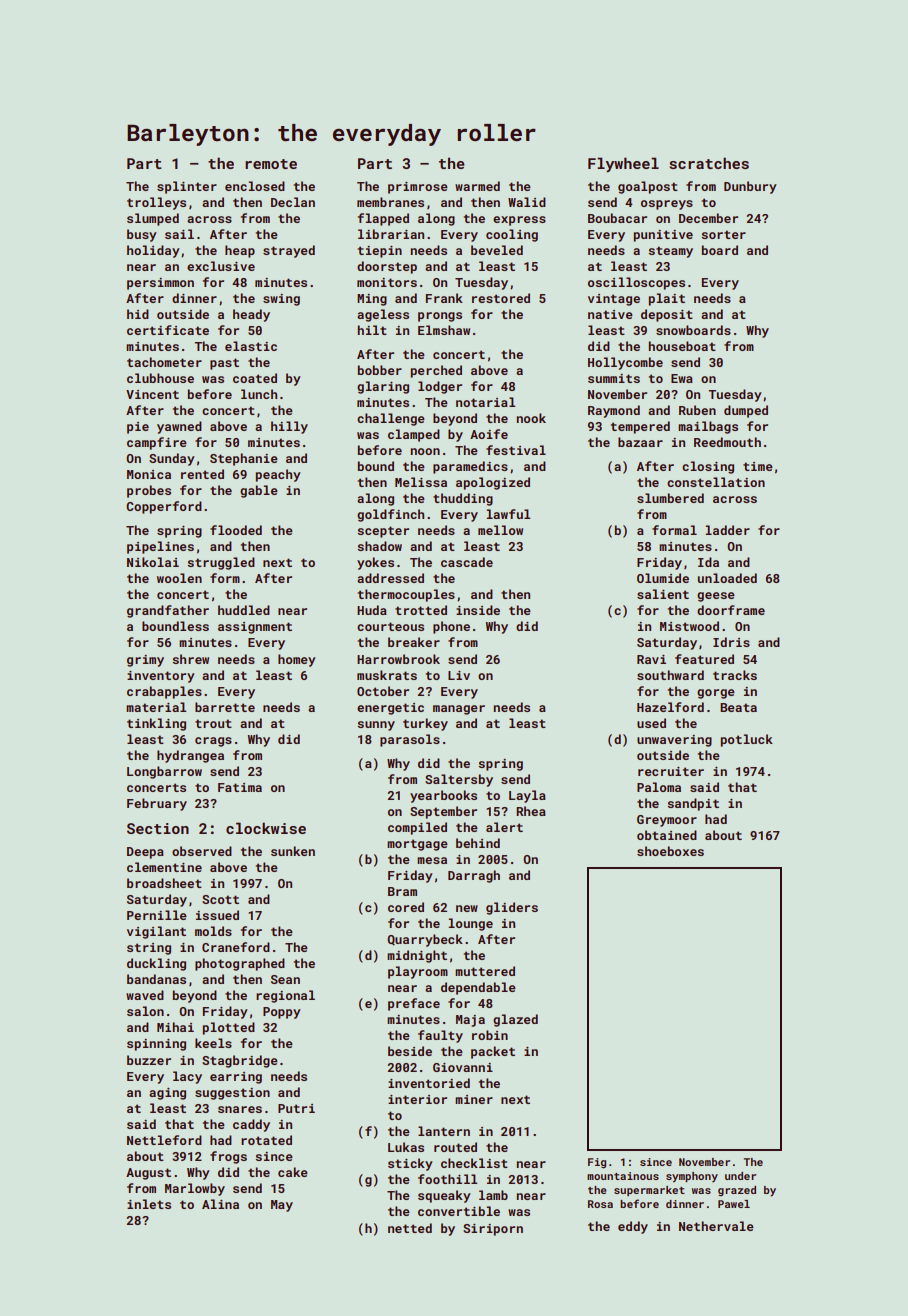 Image resolution: width=908 pixels, height=1316 pixels. What do you see at coordinates (282, 1206) in the screenshot?
I see `May` at bounding box center [282, 1206].
